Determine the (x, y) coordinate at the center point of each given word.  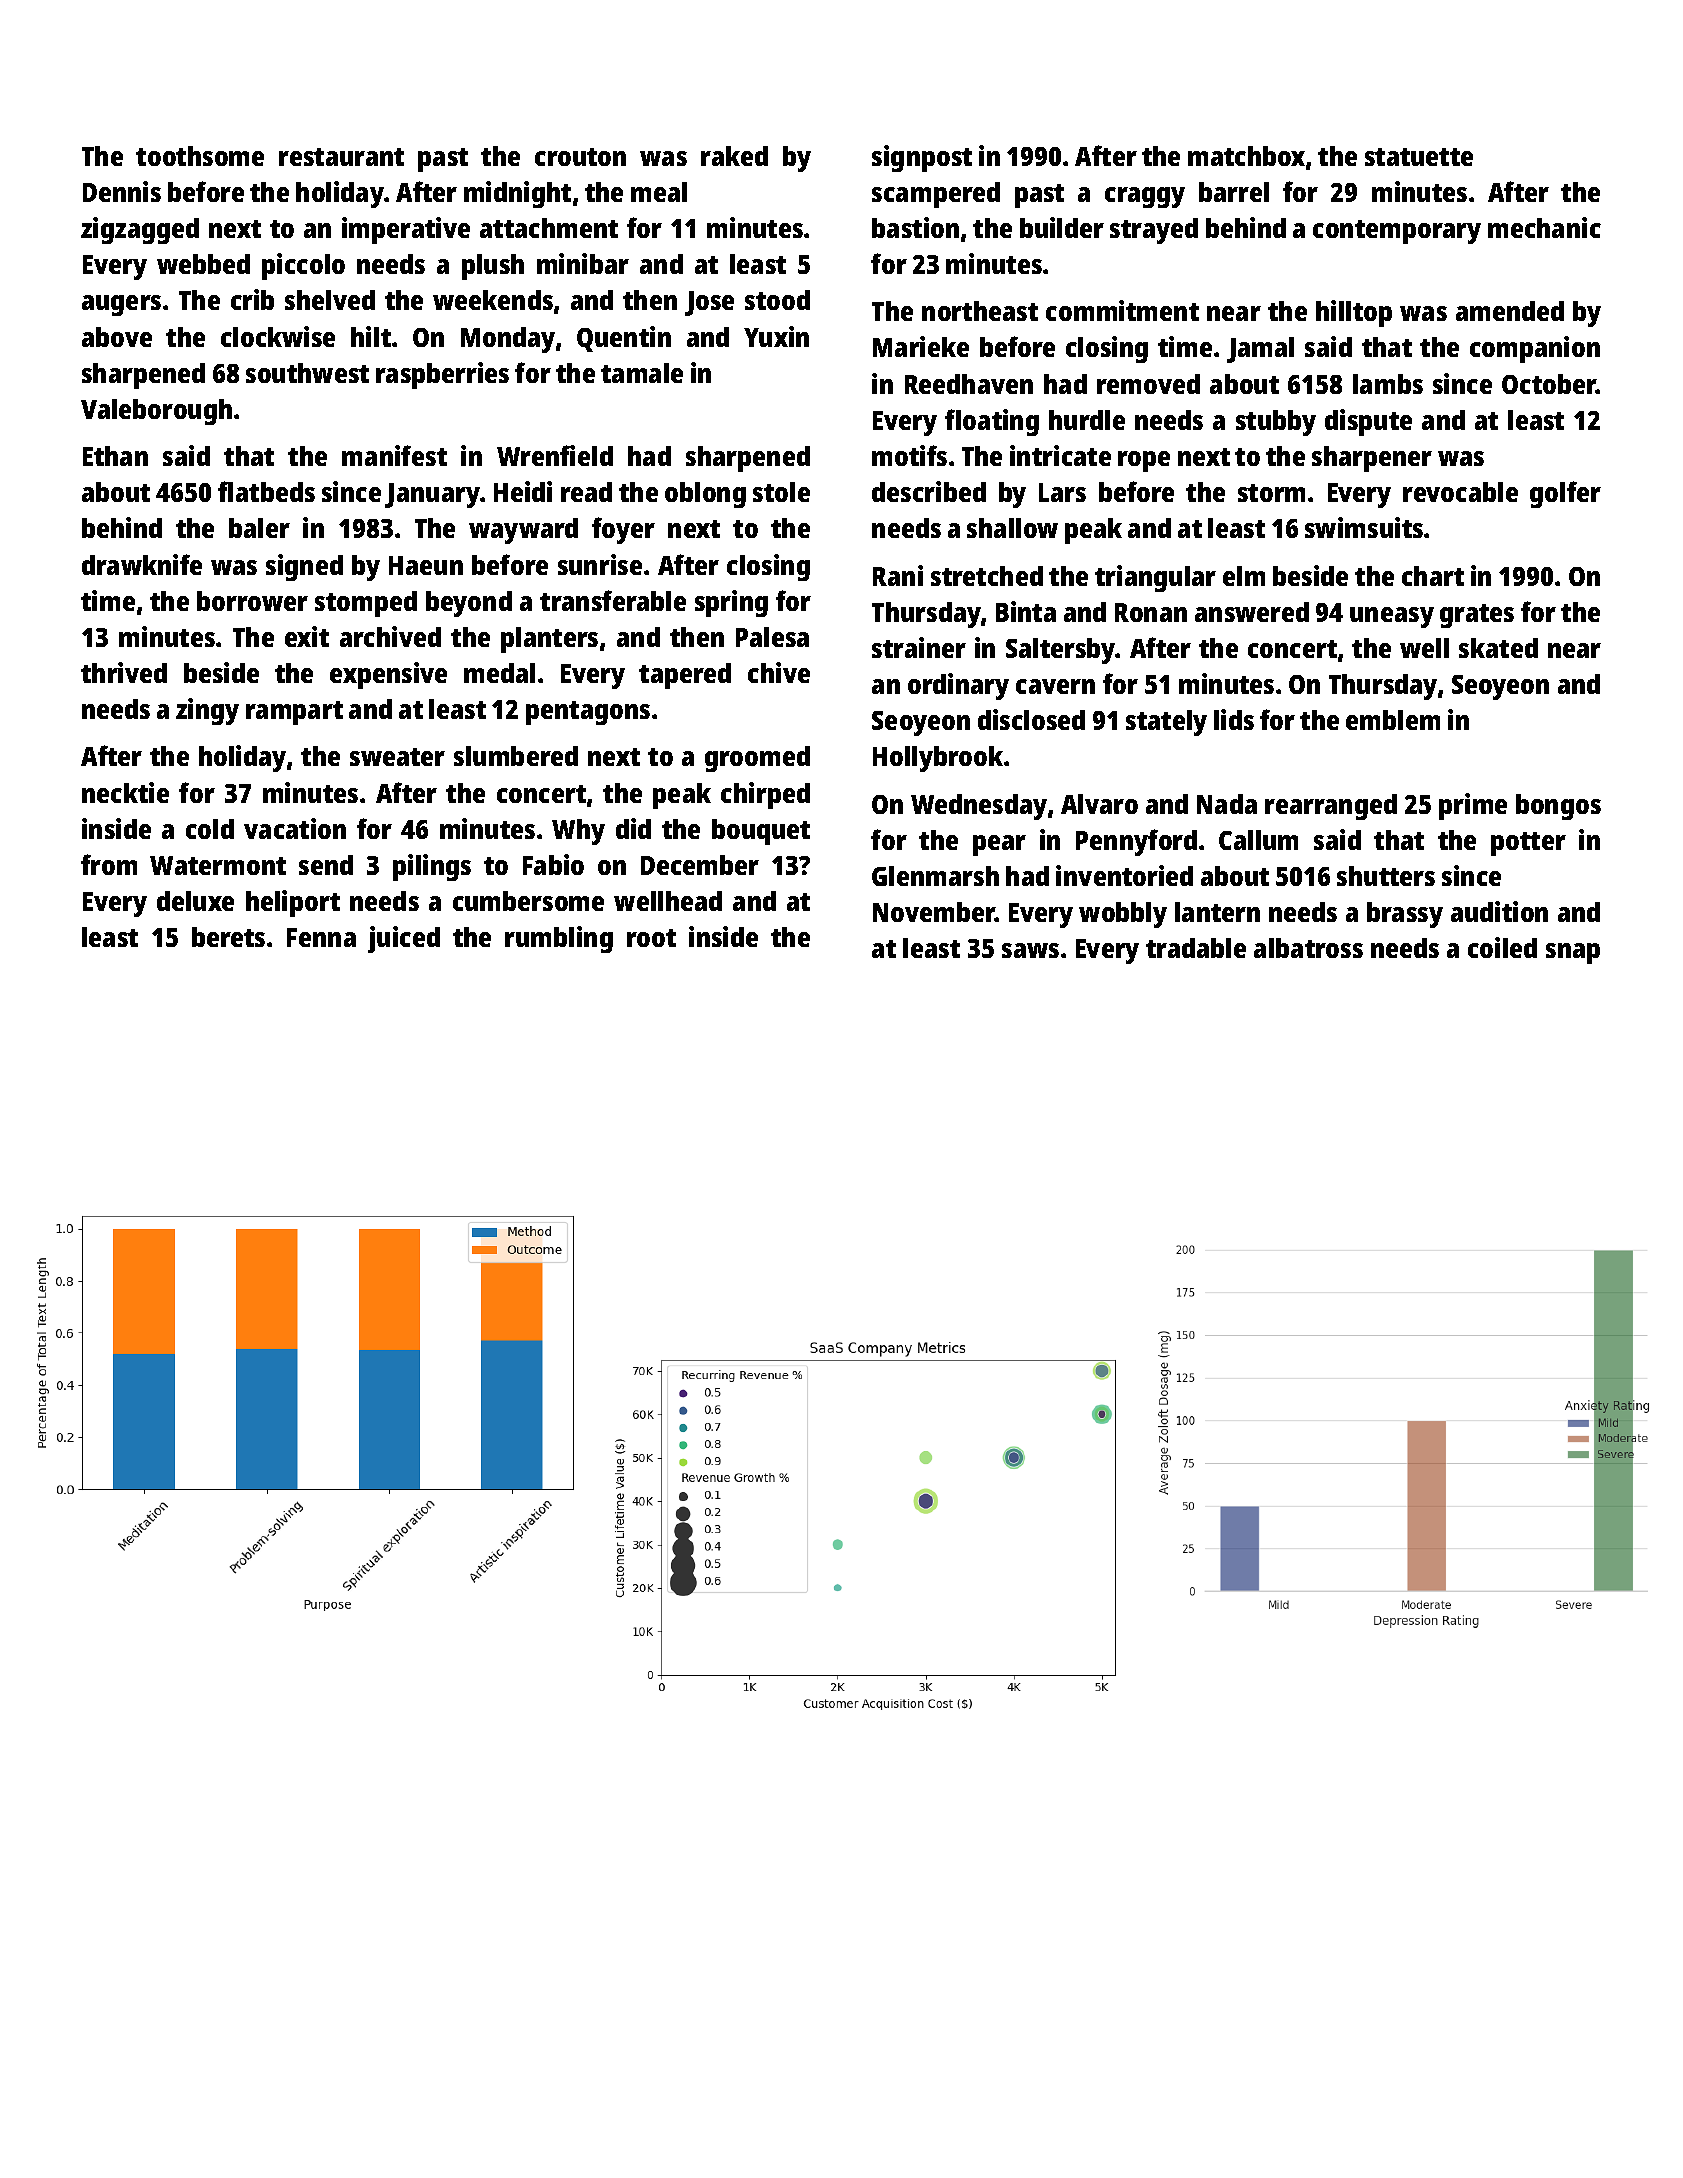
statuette (1419, 157)
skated (1498, 648)
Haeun (426, 565)
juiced (404, 939)
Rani (898, 575)
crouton (580, 157)
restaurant (341, 157)
